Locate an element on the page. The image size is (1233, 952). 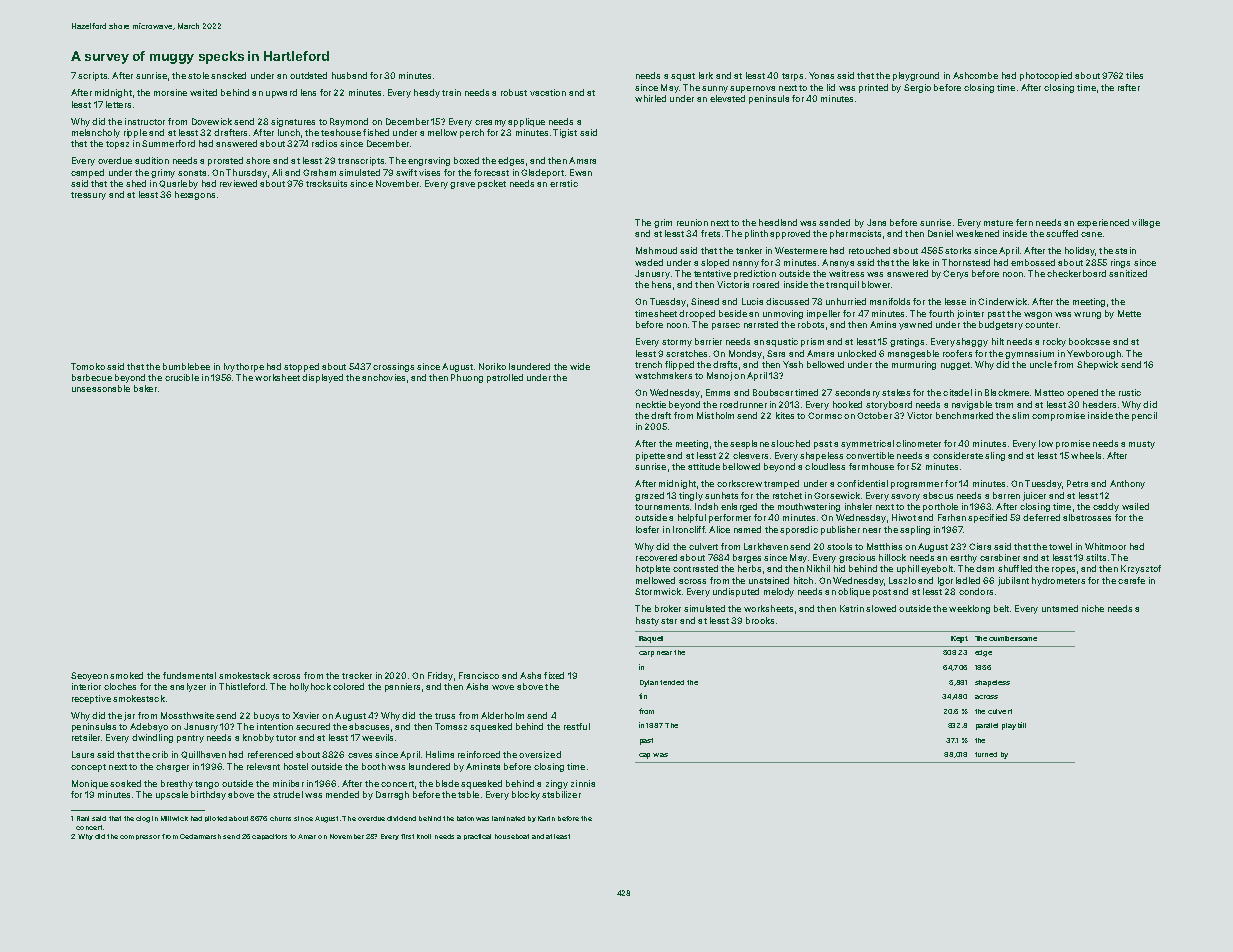
tango is located at coordinates (207, 785).
